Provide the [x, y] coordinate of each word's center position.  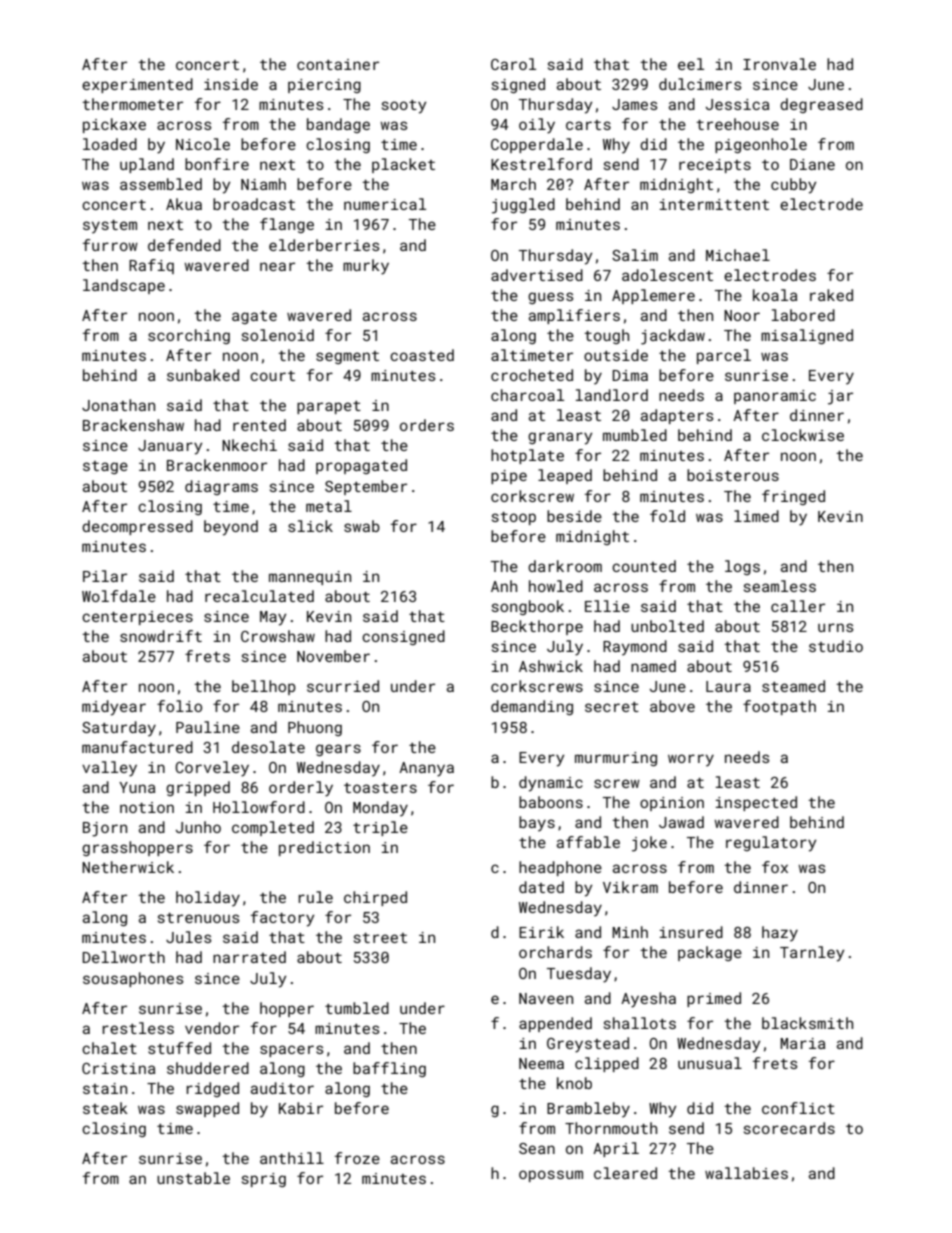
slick [310, 526]
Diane [812, 164]
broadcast [254, 204]
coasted [422, 355]
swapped [207, 1109]
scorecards [789, 1128]
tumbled [357, 1008]
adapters [677, 416]
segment [347, 357]
